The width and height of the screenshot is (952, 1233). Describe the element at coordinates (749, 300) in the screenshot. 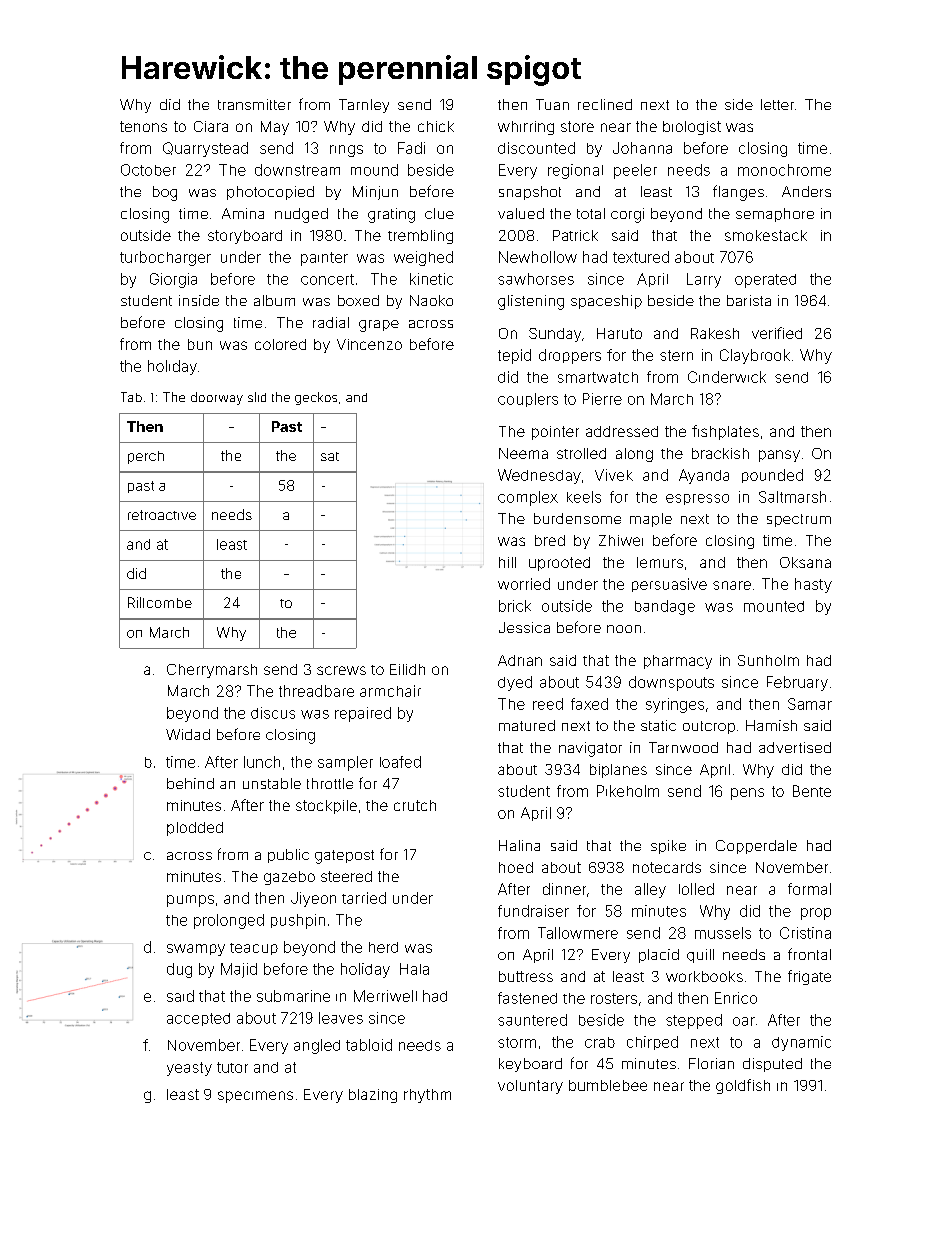

I see `barista` at that location.
